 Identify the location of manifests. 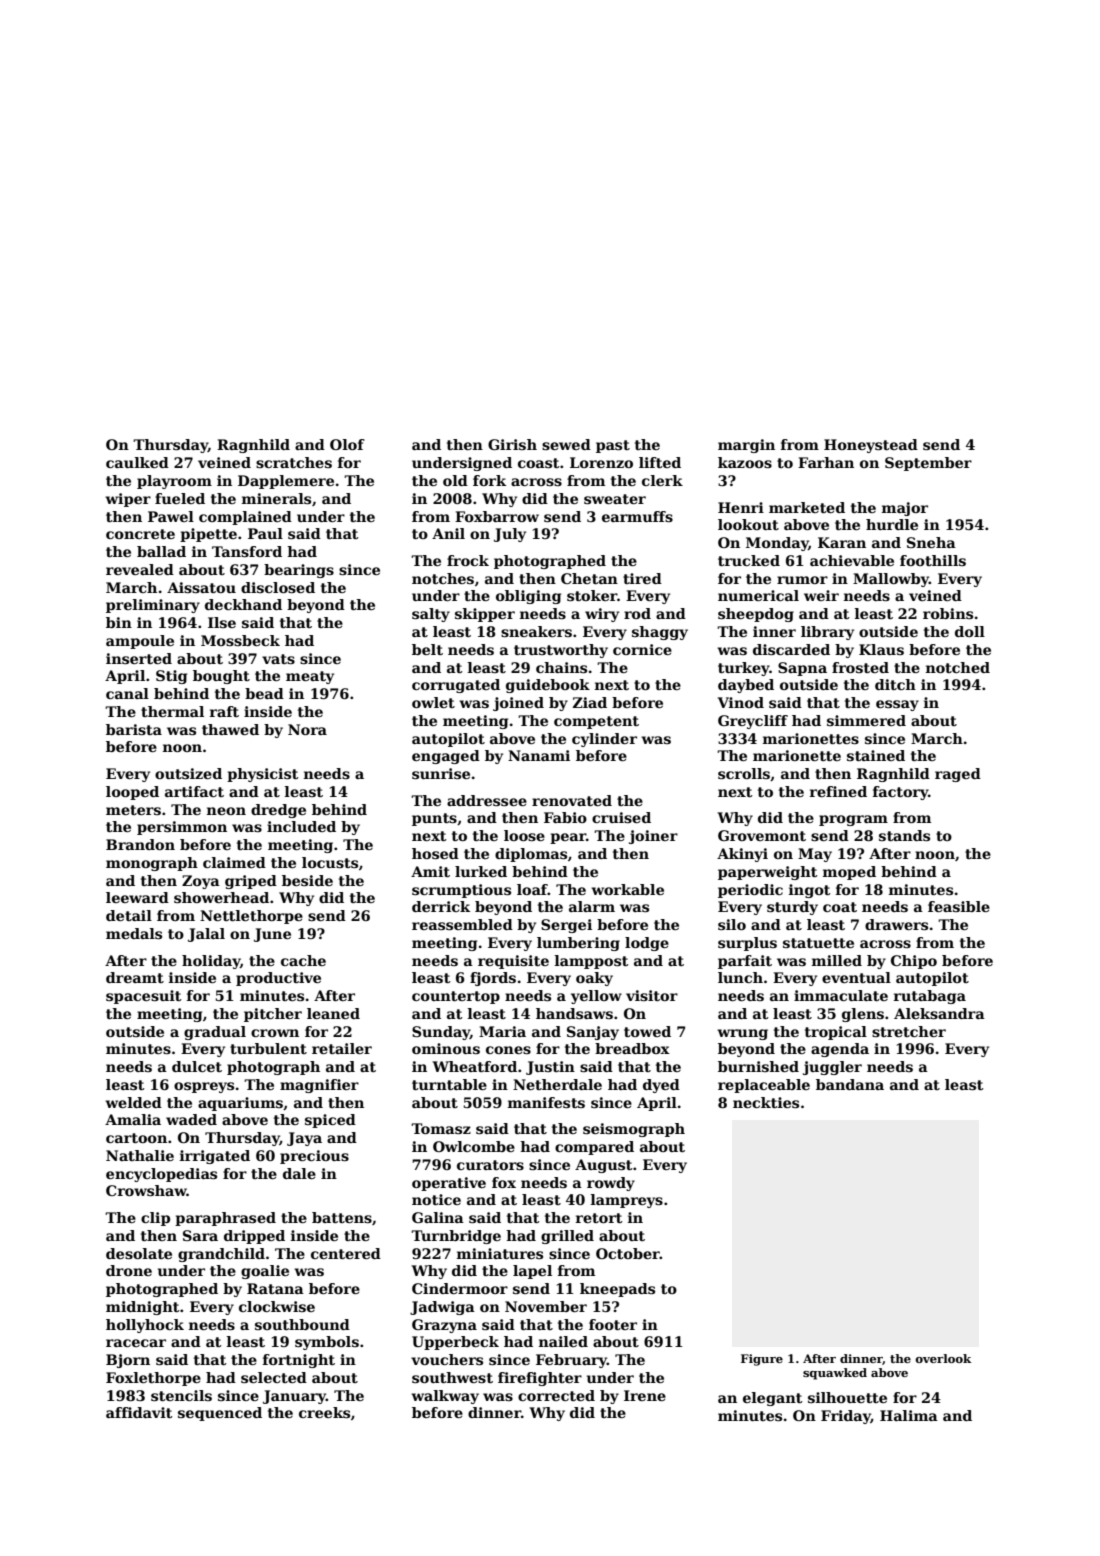
(546, 1102).
